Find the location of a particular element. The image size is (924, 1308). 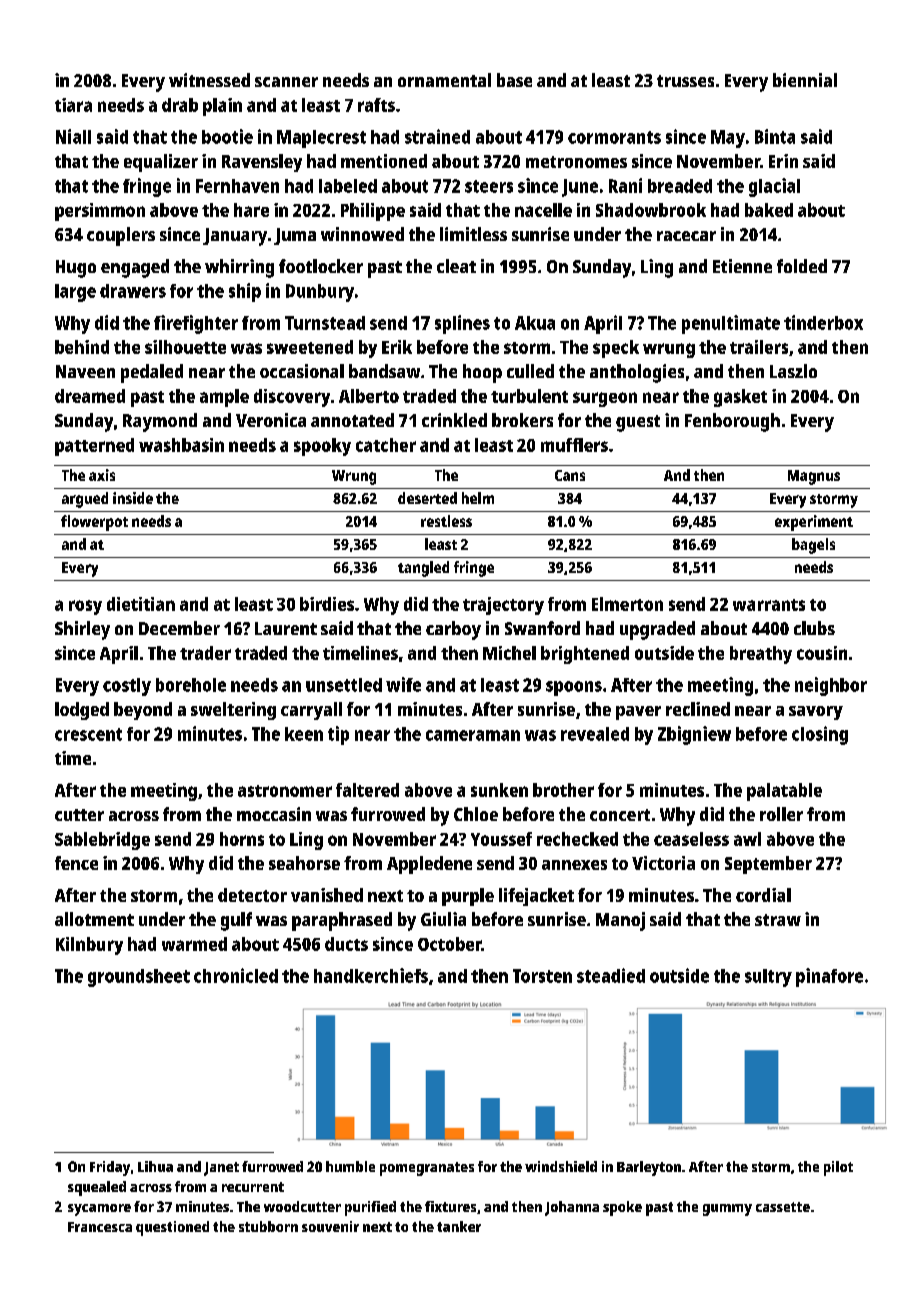

biennial is located at coordinates (805, 80).
